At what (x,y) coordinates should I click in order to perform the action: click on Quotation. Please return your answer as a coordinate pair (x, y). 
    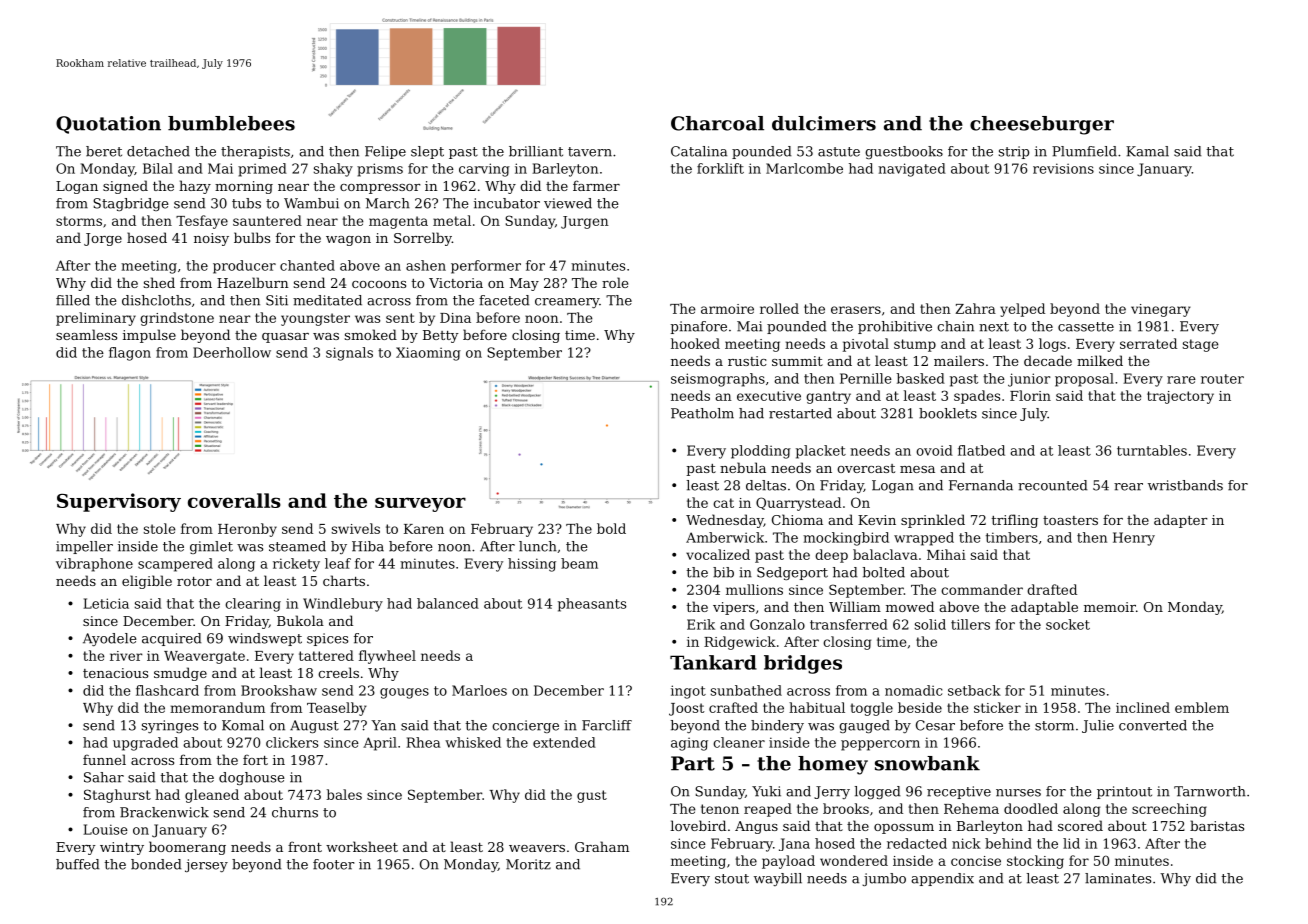
    Looking at the image, I should click on (108, 125).
